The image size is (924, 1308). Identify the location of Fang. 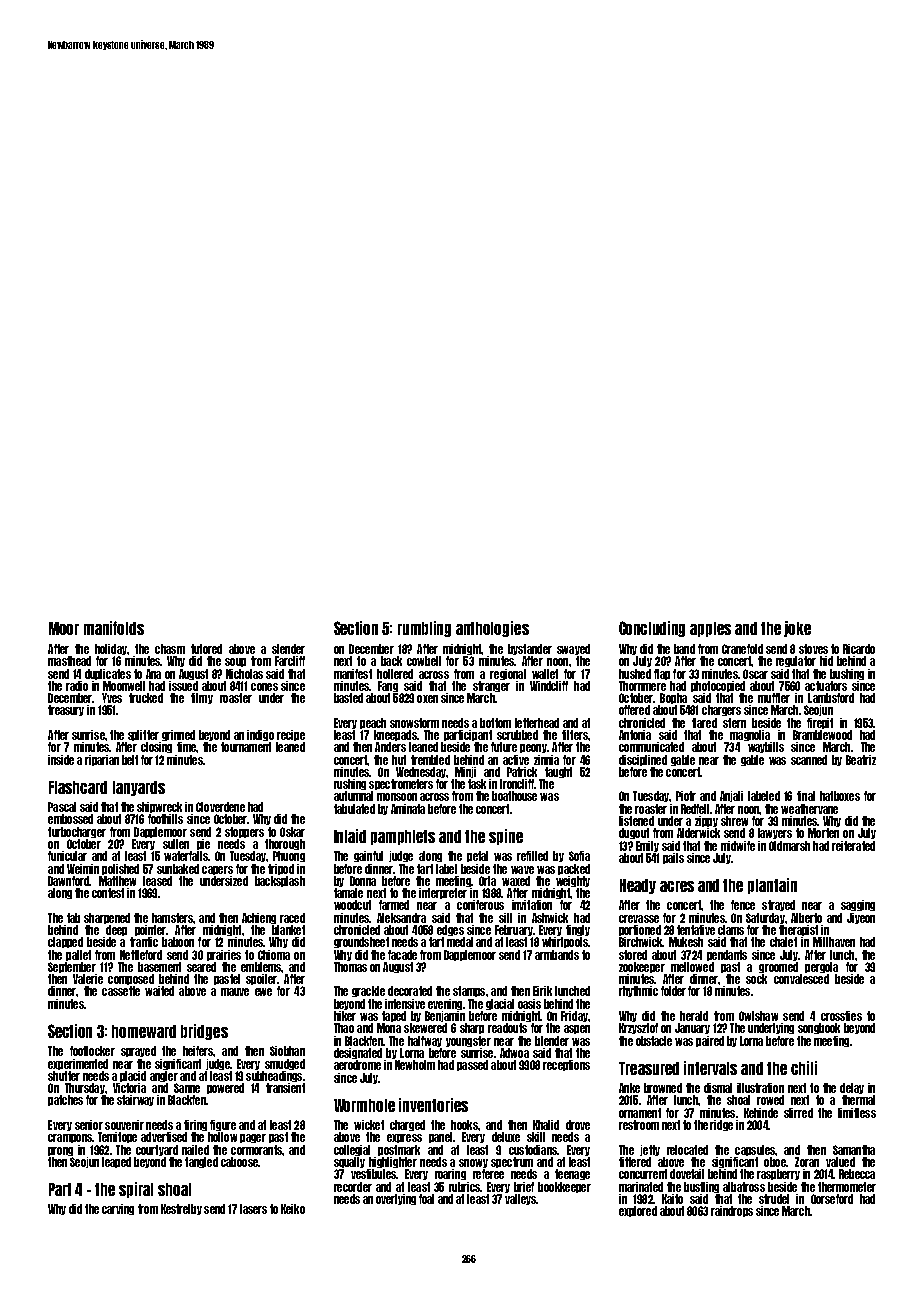
(388, 686).
